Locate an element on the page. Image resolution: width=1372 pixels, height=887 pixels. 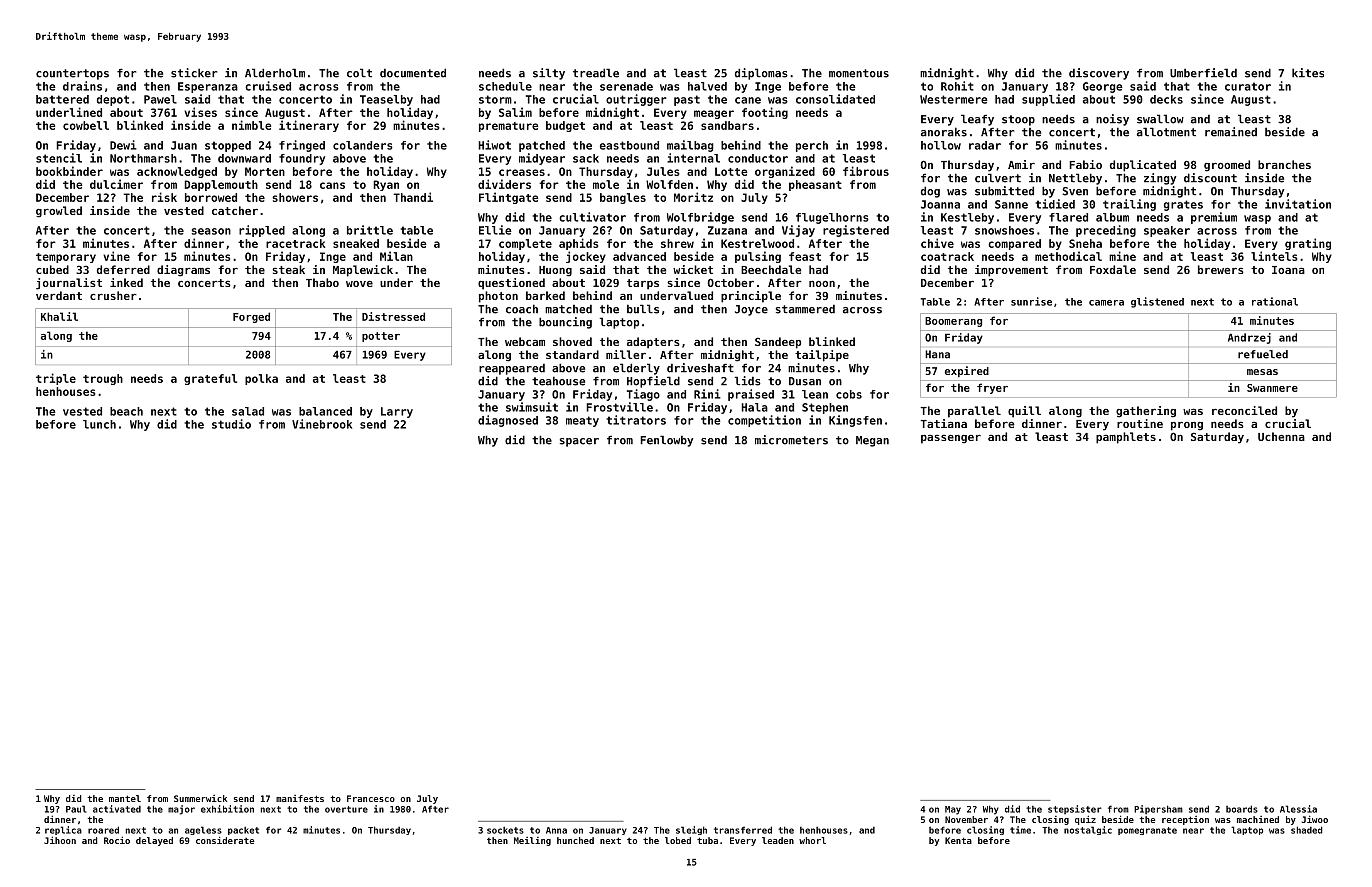
Meiling is located at coordinates (532, 841).
